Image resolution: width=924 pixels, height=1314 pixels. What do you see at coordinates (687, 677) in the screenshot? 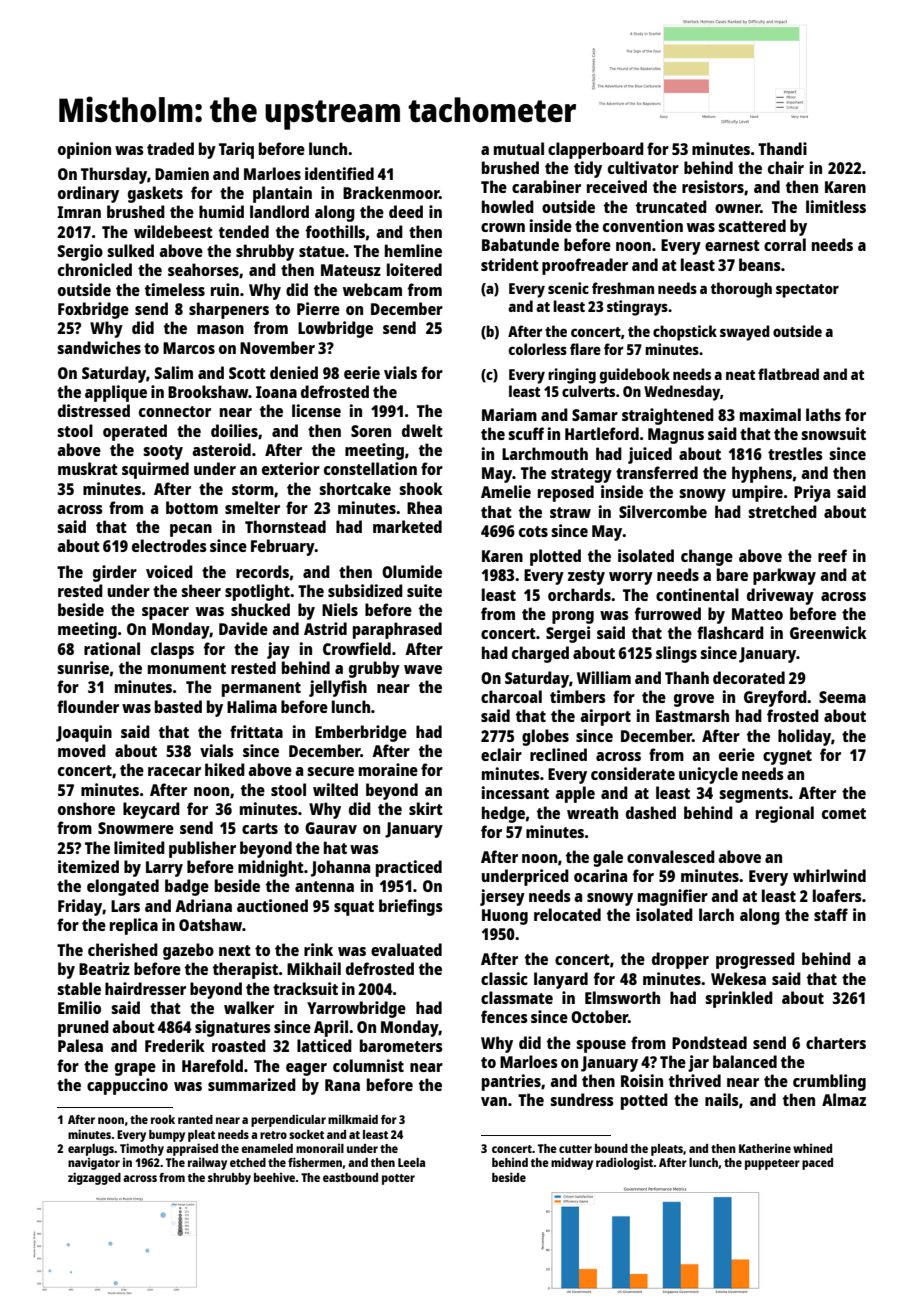
I see `Thanh` at bounding box center [687, 677].
